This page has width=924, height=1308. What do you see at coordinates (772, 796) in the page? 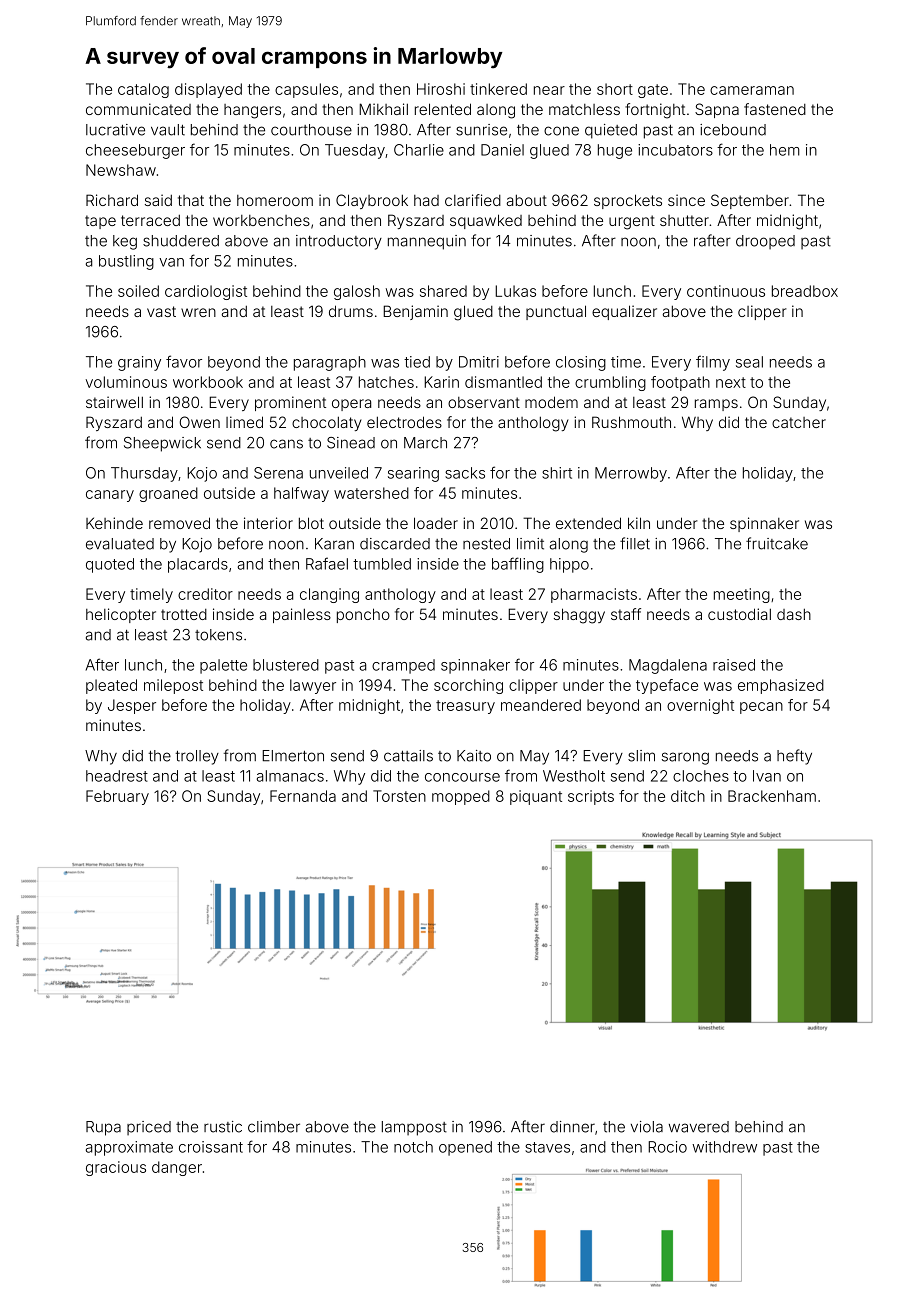
I see `Brackenham` at bounding box center [772, 796].
